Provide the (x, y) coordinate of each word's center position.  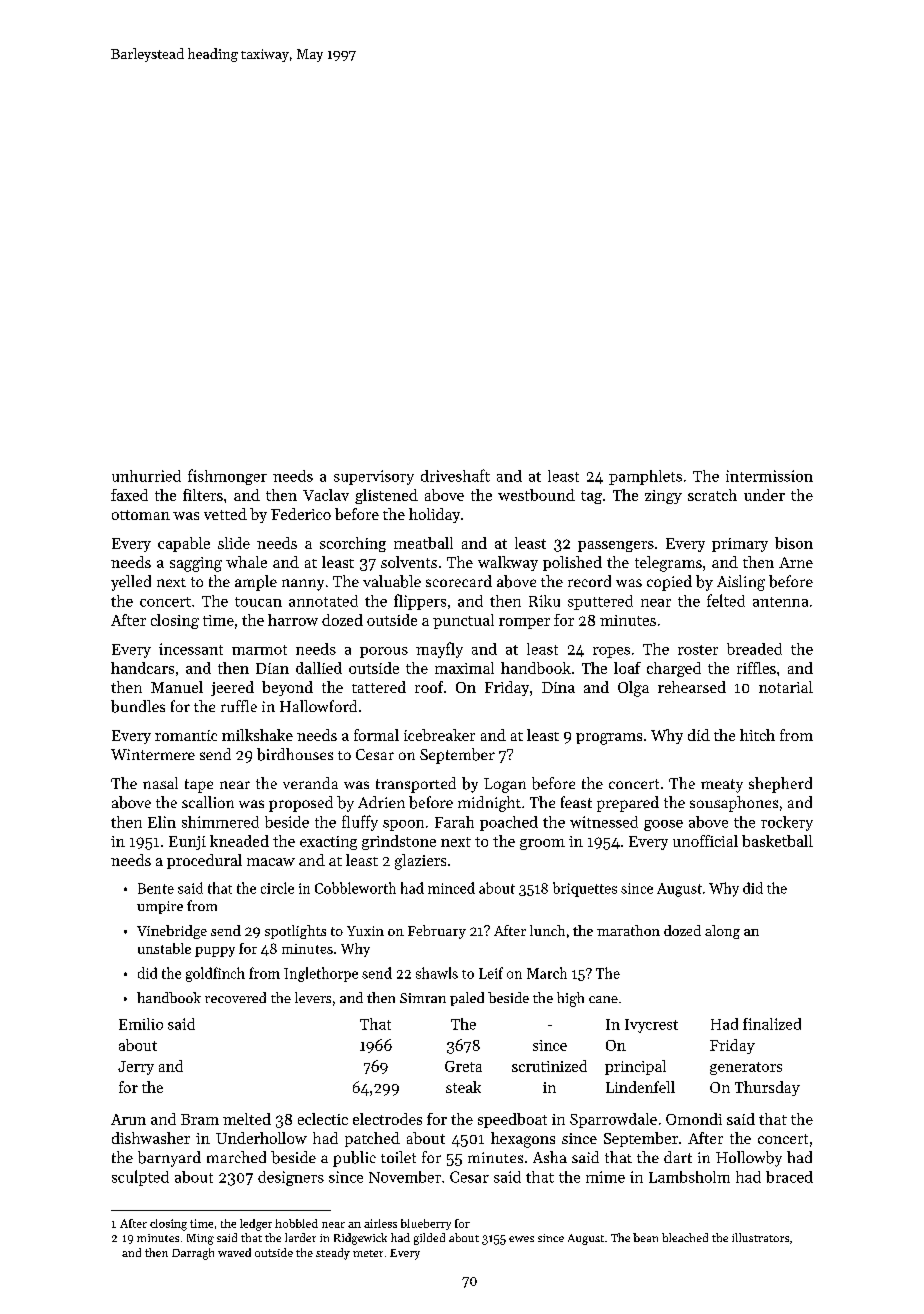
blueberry (426, 1224)
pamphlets (645, 477)
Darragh (193, 1254)
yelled (131, 583)
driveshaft (455, 475)
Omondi (694, 1119)
